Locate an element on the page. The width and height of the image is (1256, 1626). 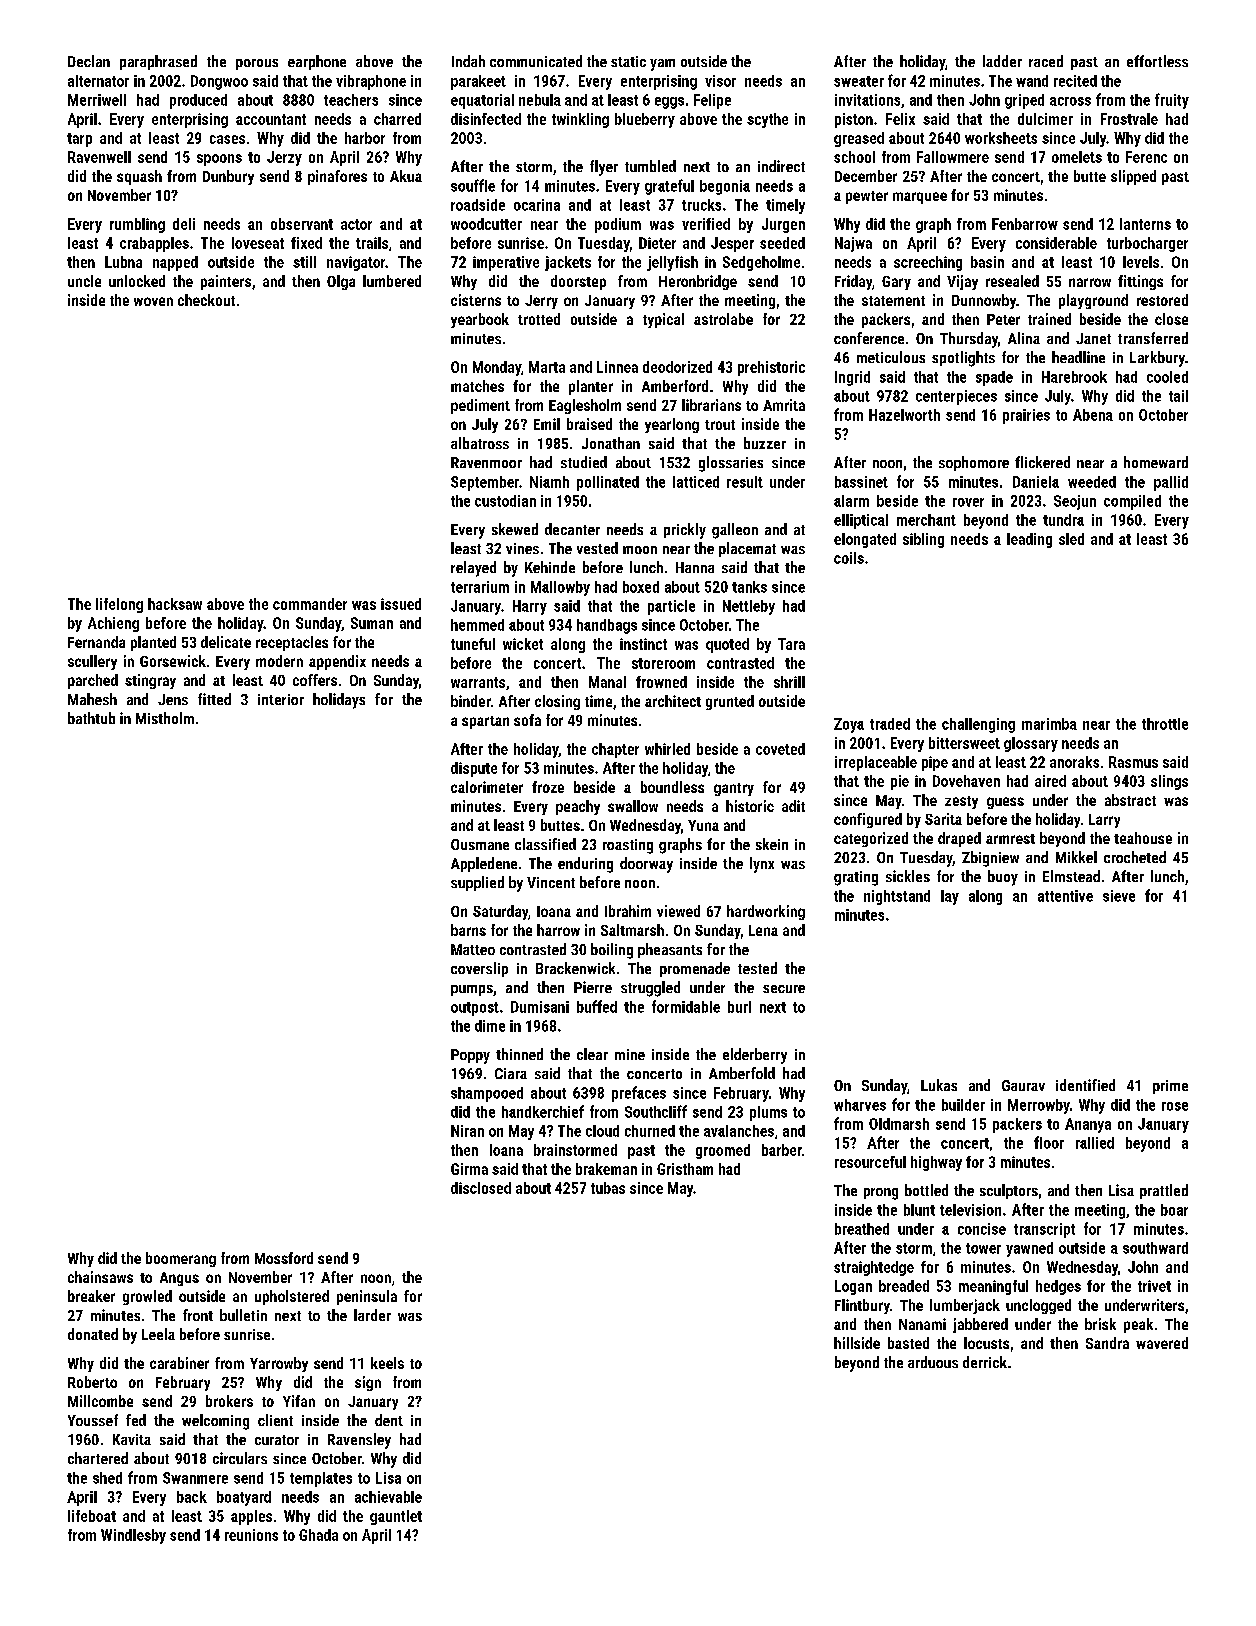
tail is located at coordinates (1178, 396).
